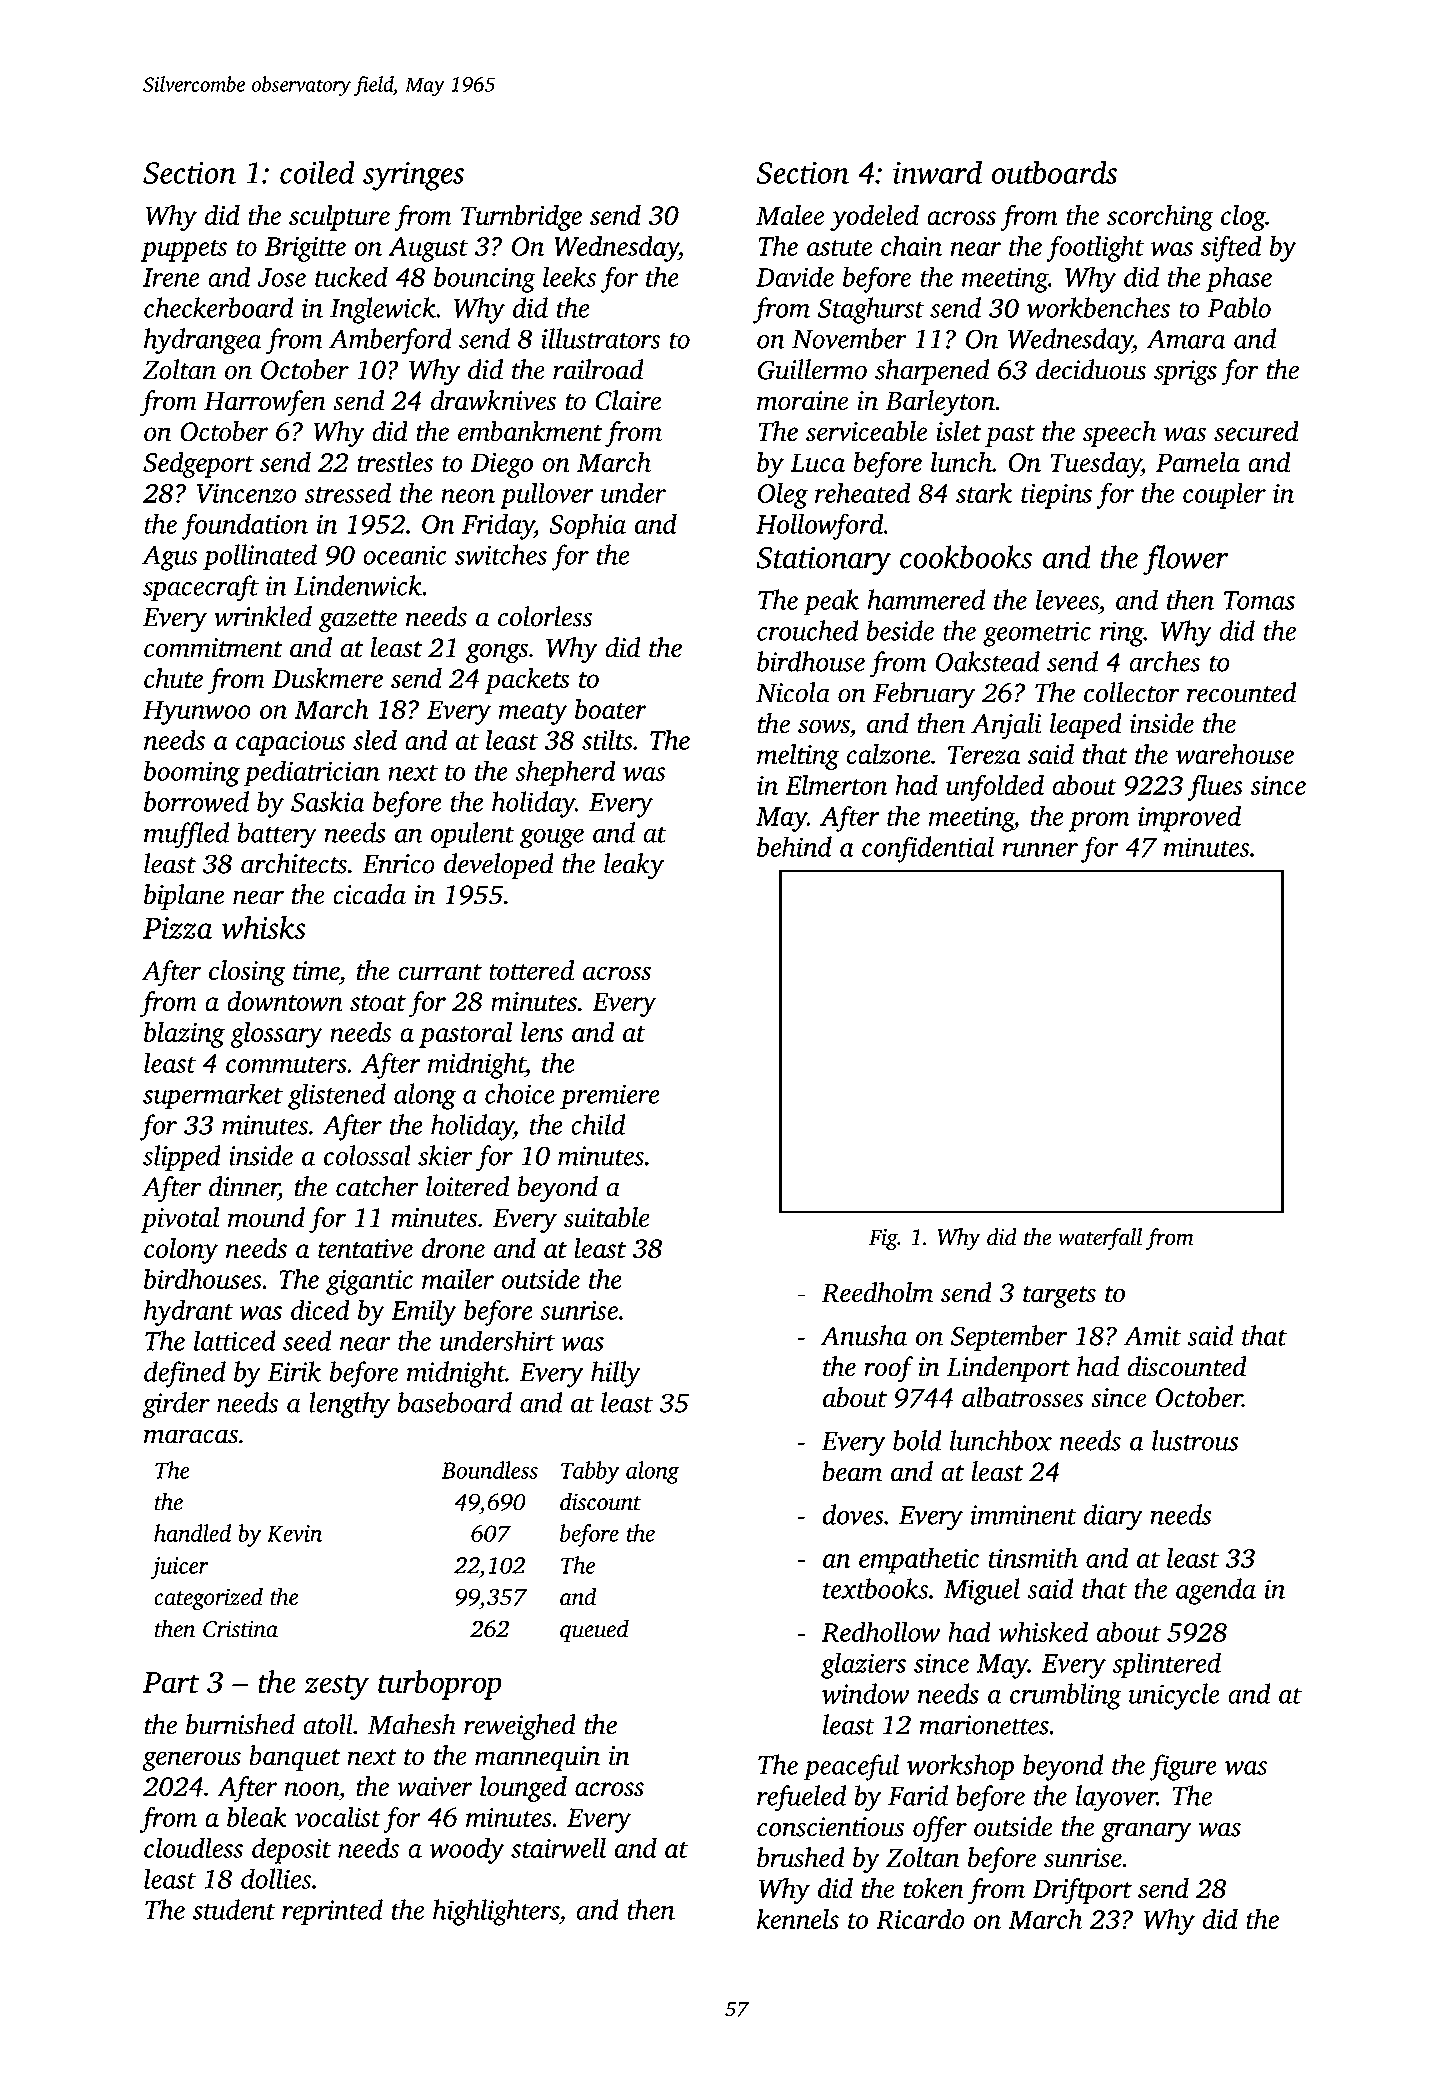 The image size is (1450, 2100). What do you see at coordinates (186, 835) in the screenshot?
I see `muffled` at bounding box center [186, 835].
